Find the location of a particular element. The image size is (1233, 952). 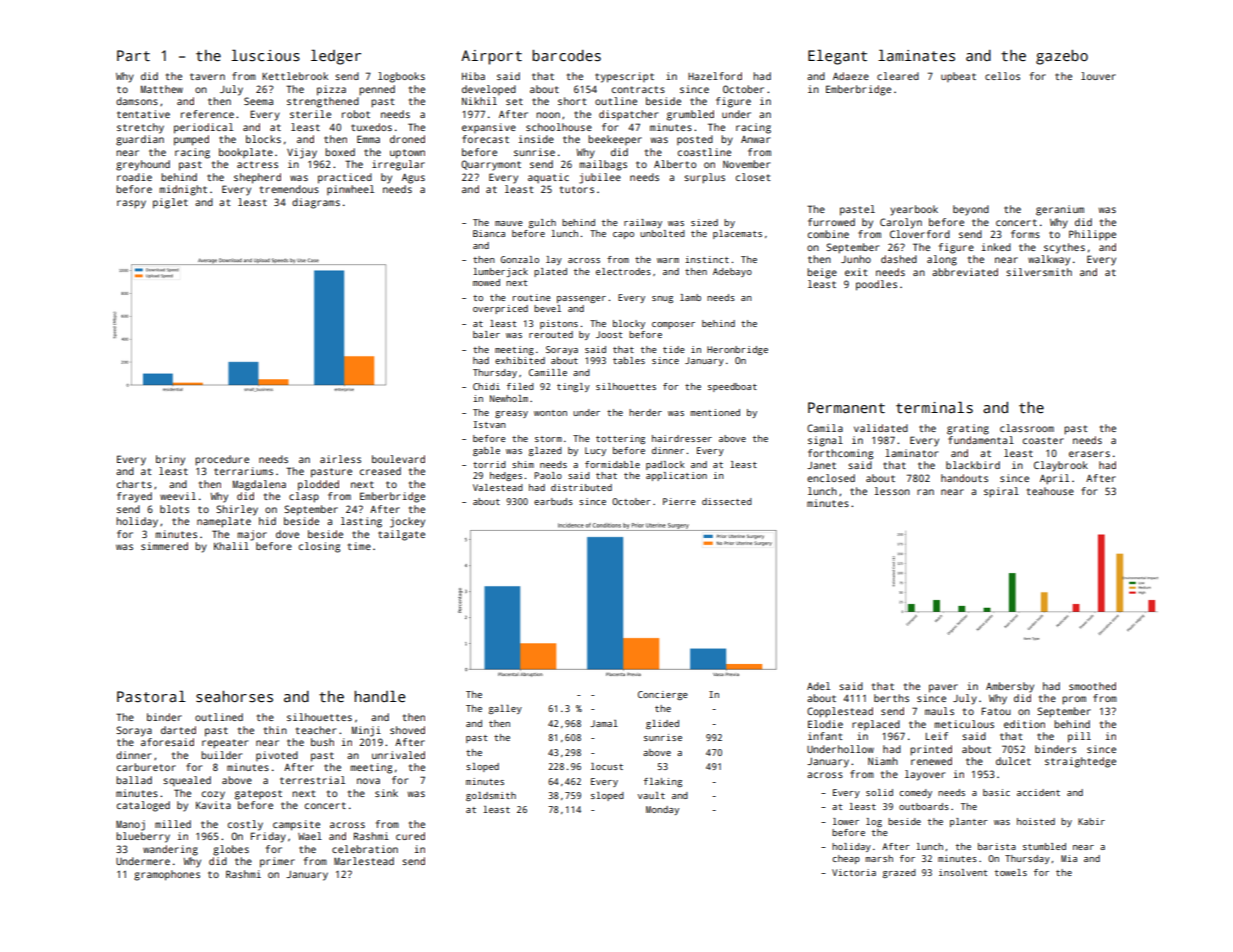

cheap is located at coordinates (846, 859).
